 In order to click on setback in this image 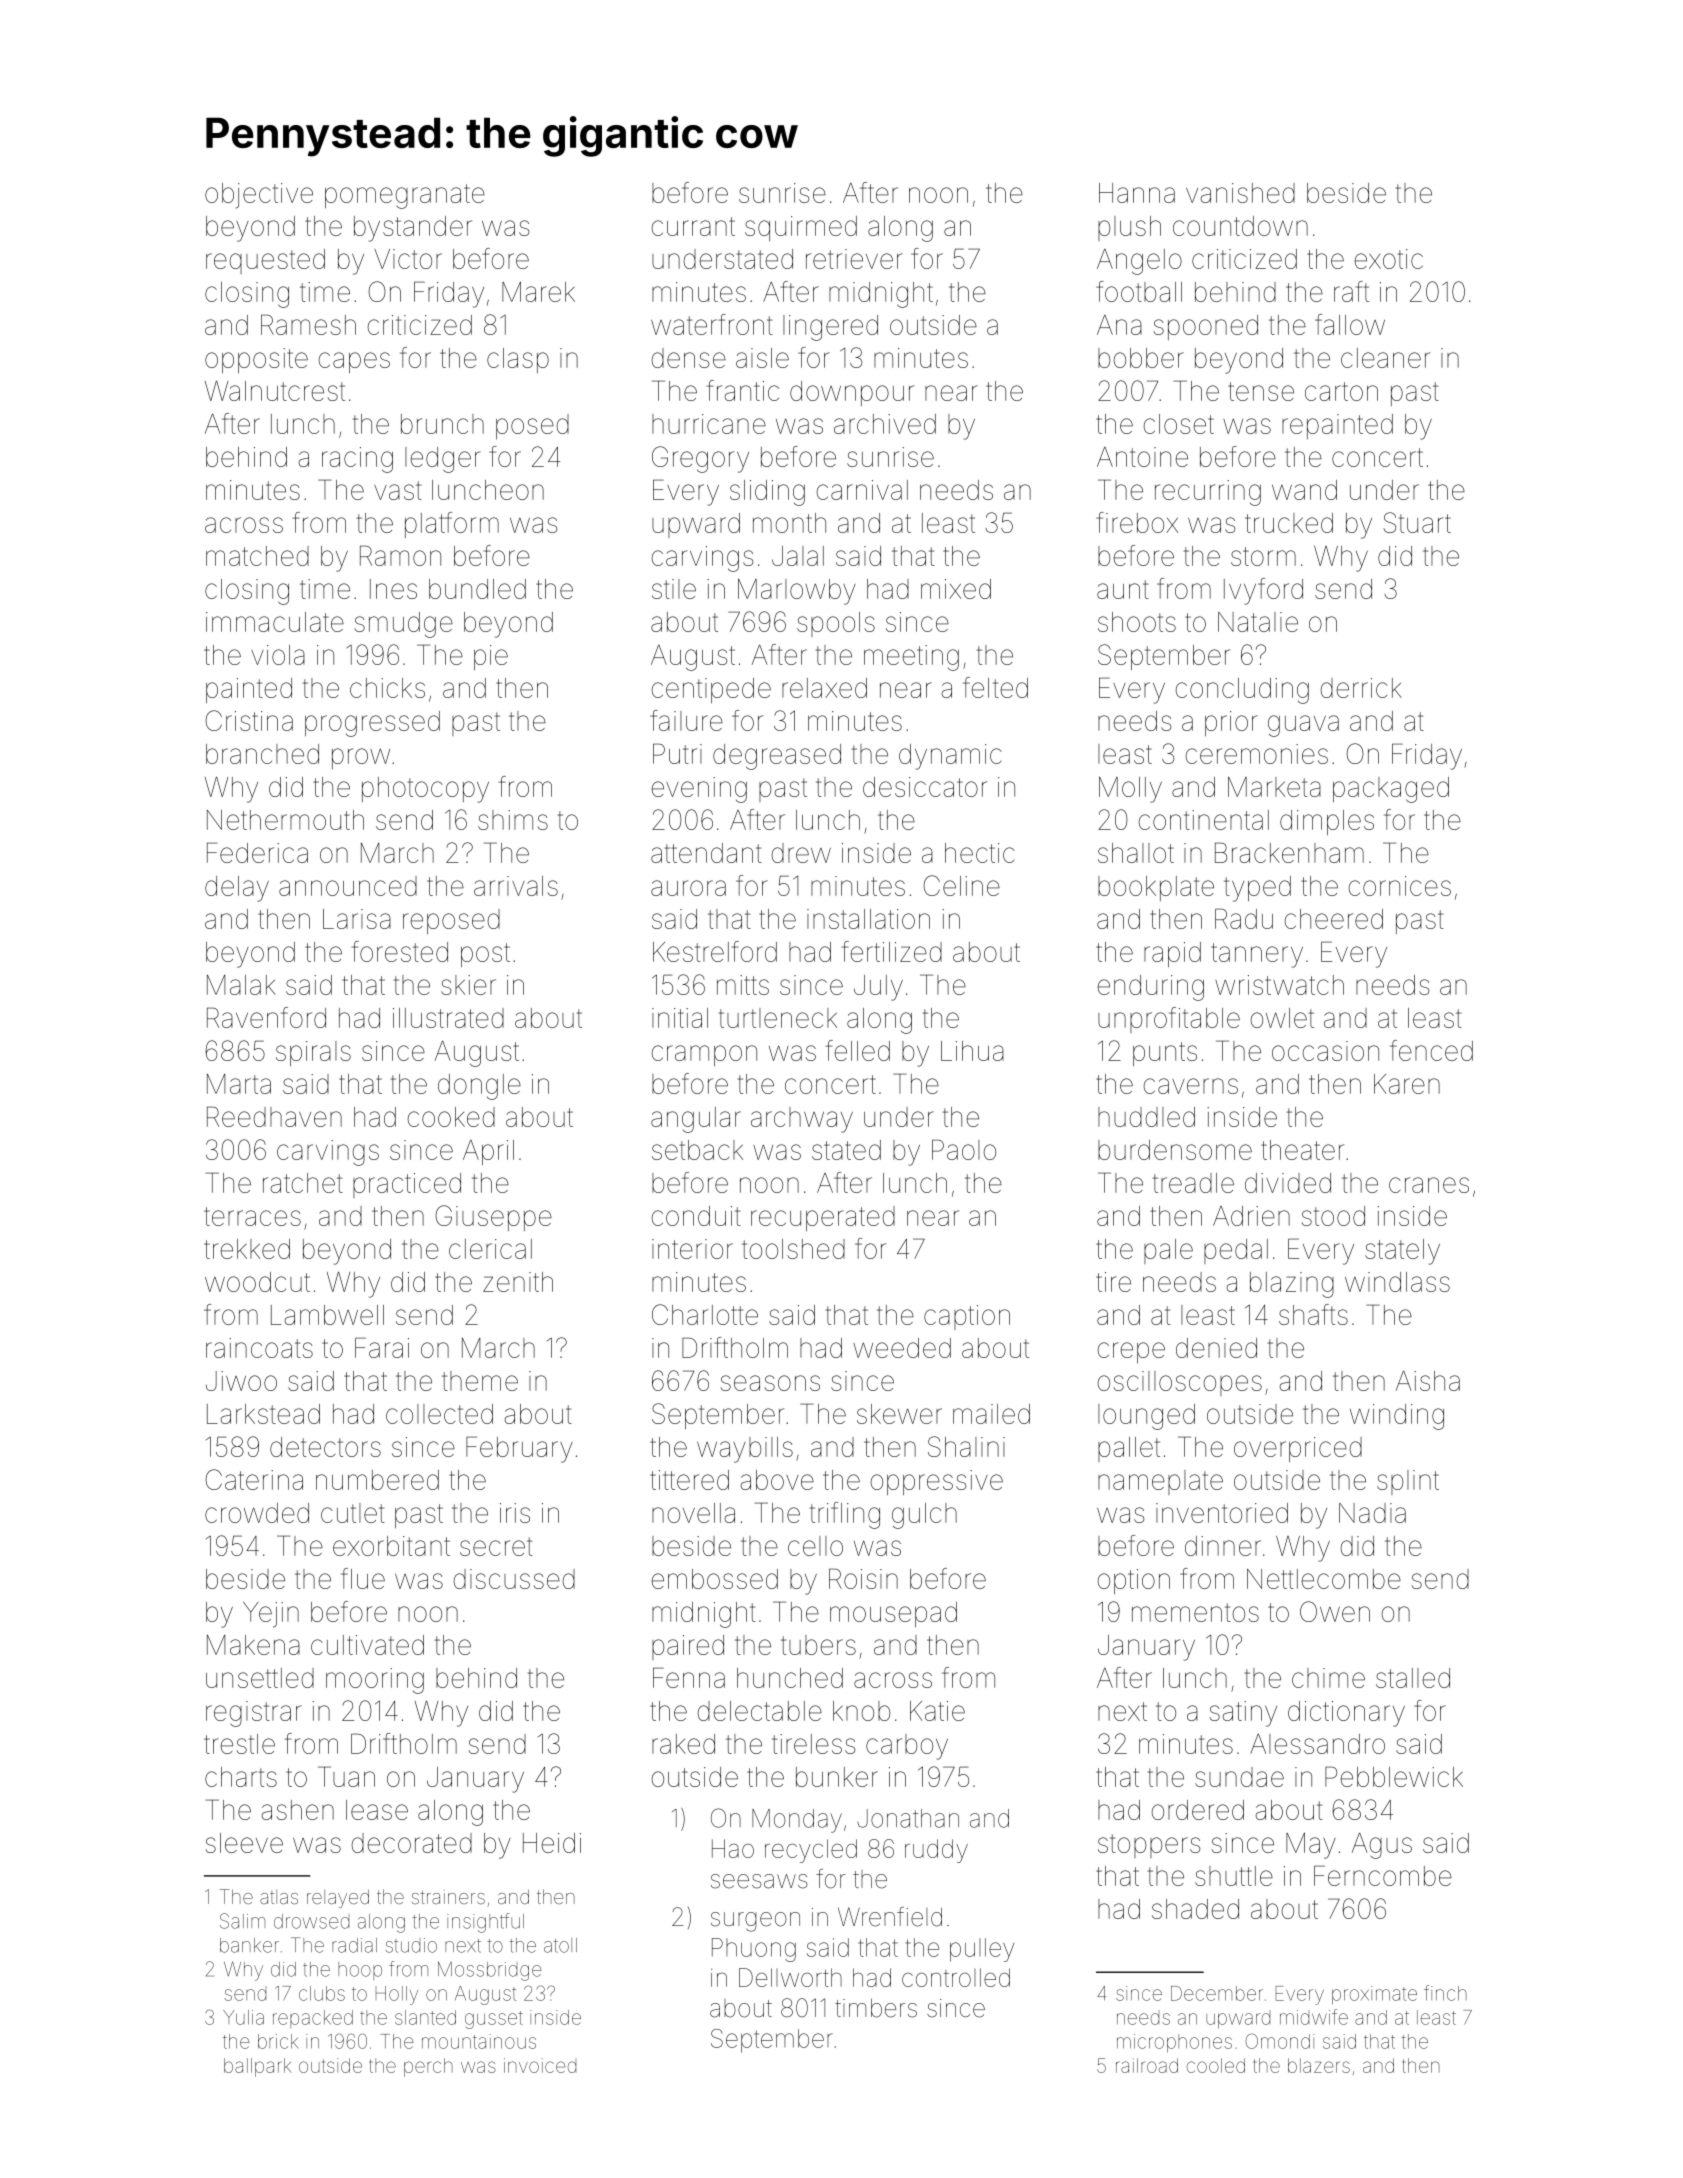, I will do `click(697, 1150)`.
